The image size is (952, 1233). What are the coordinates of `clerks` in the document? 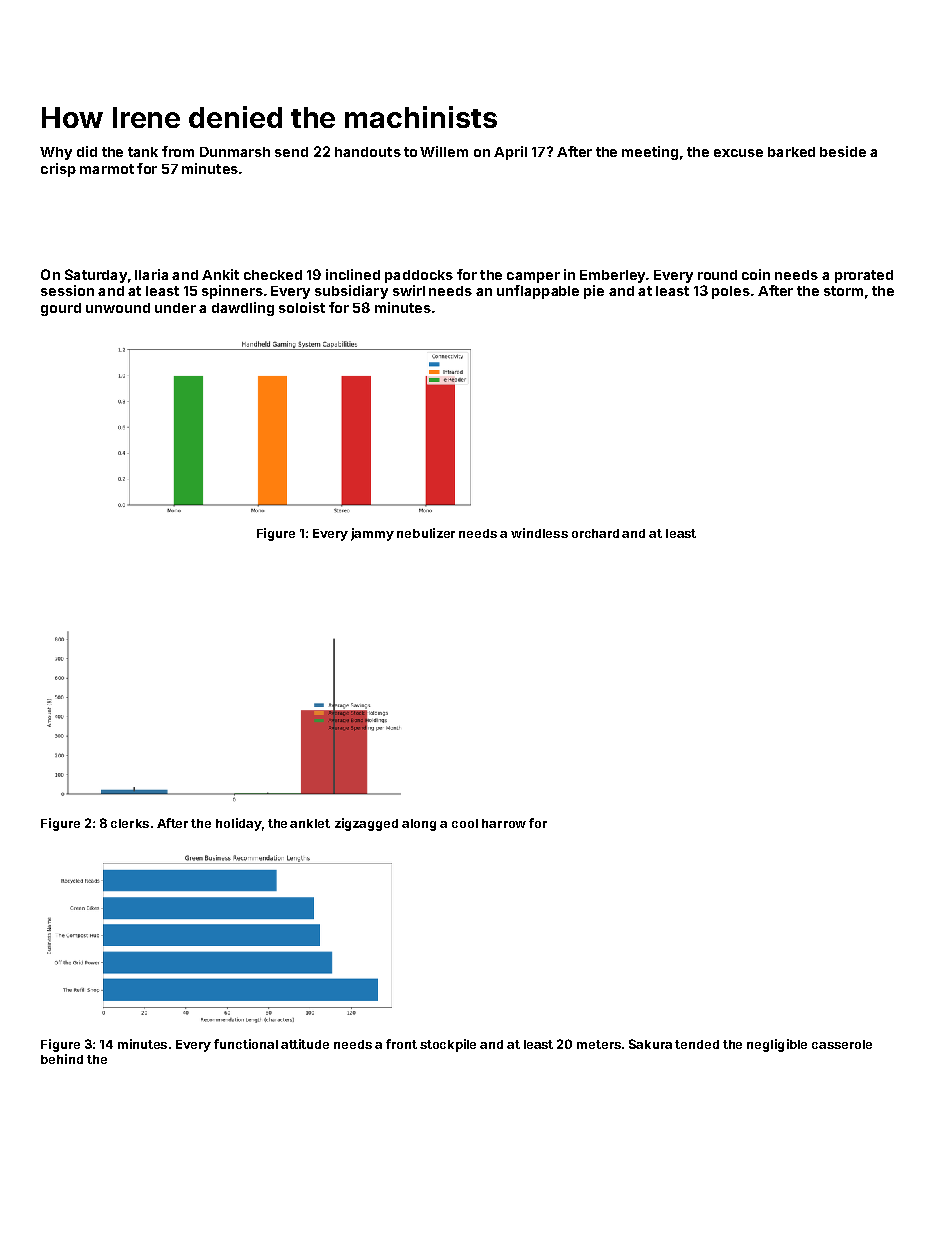 It's located at (130, 823).
